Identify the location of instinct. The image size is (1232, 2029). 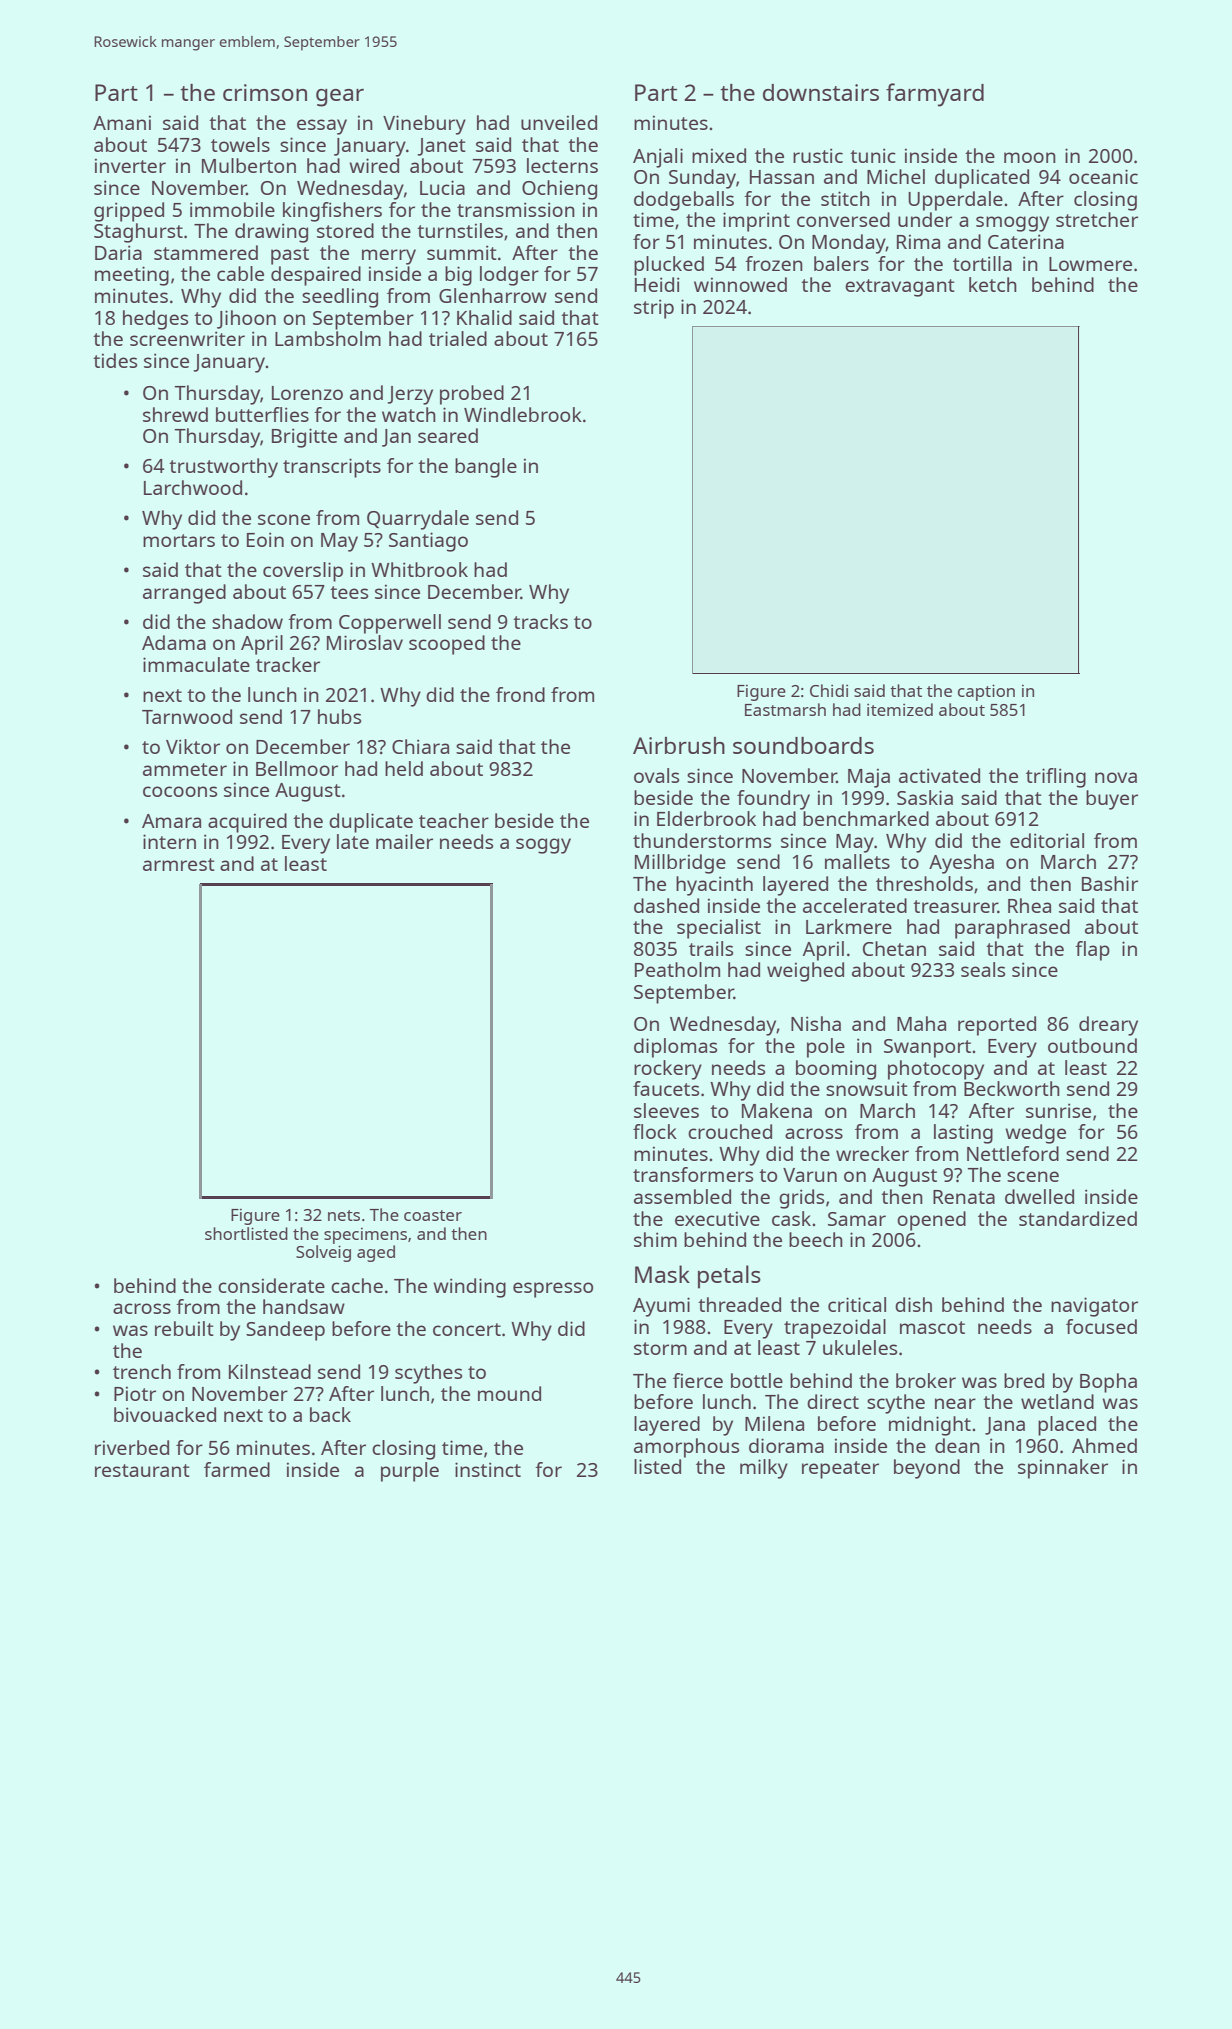
(488, 1469).
